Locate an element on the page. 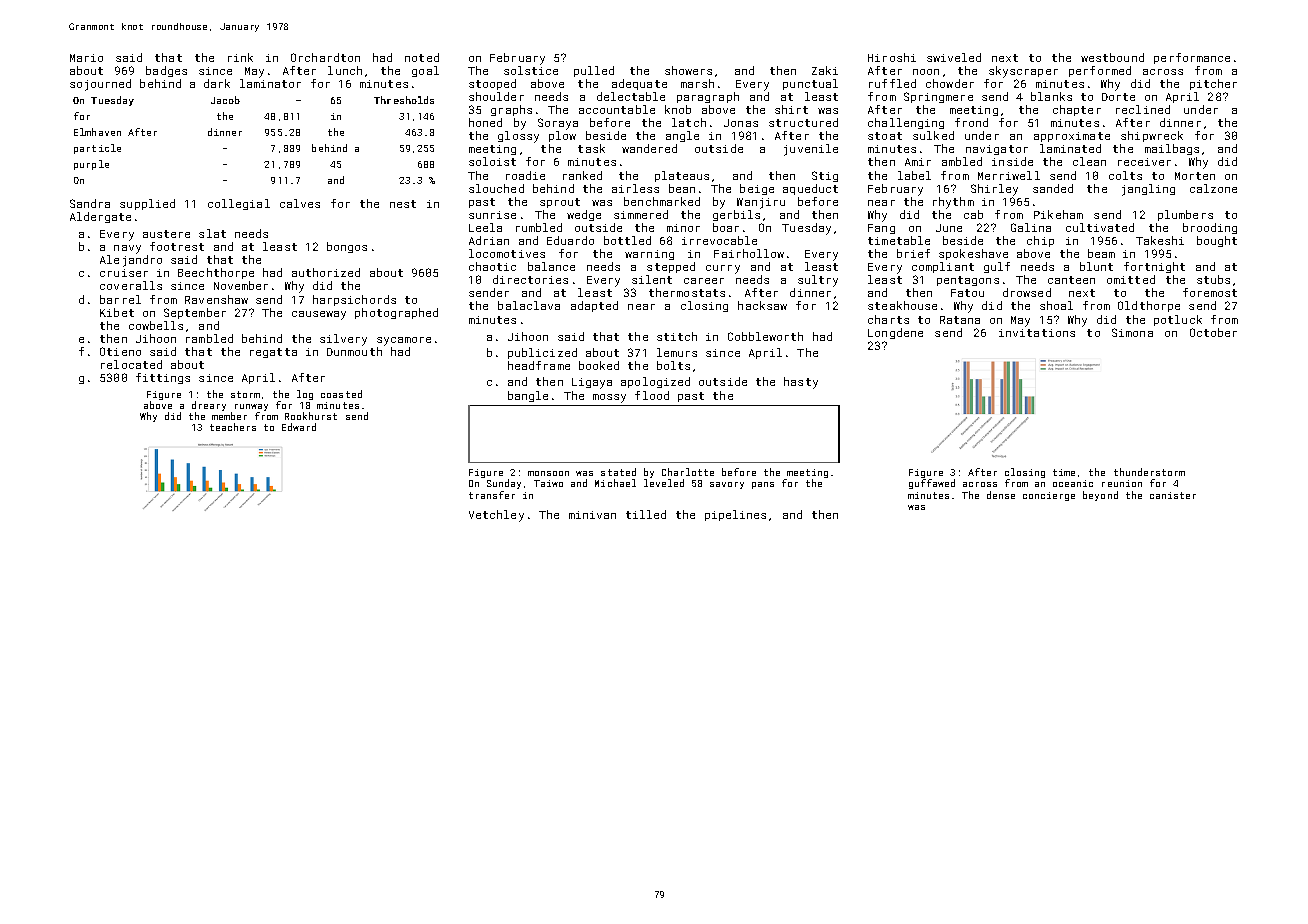  rink is located at coordinates (240, 57).
